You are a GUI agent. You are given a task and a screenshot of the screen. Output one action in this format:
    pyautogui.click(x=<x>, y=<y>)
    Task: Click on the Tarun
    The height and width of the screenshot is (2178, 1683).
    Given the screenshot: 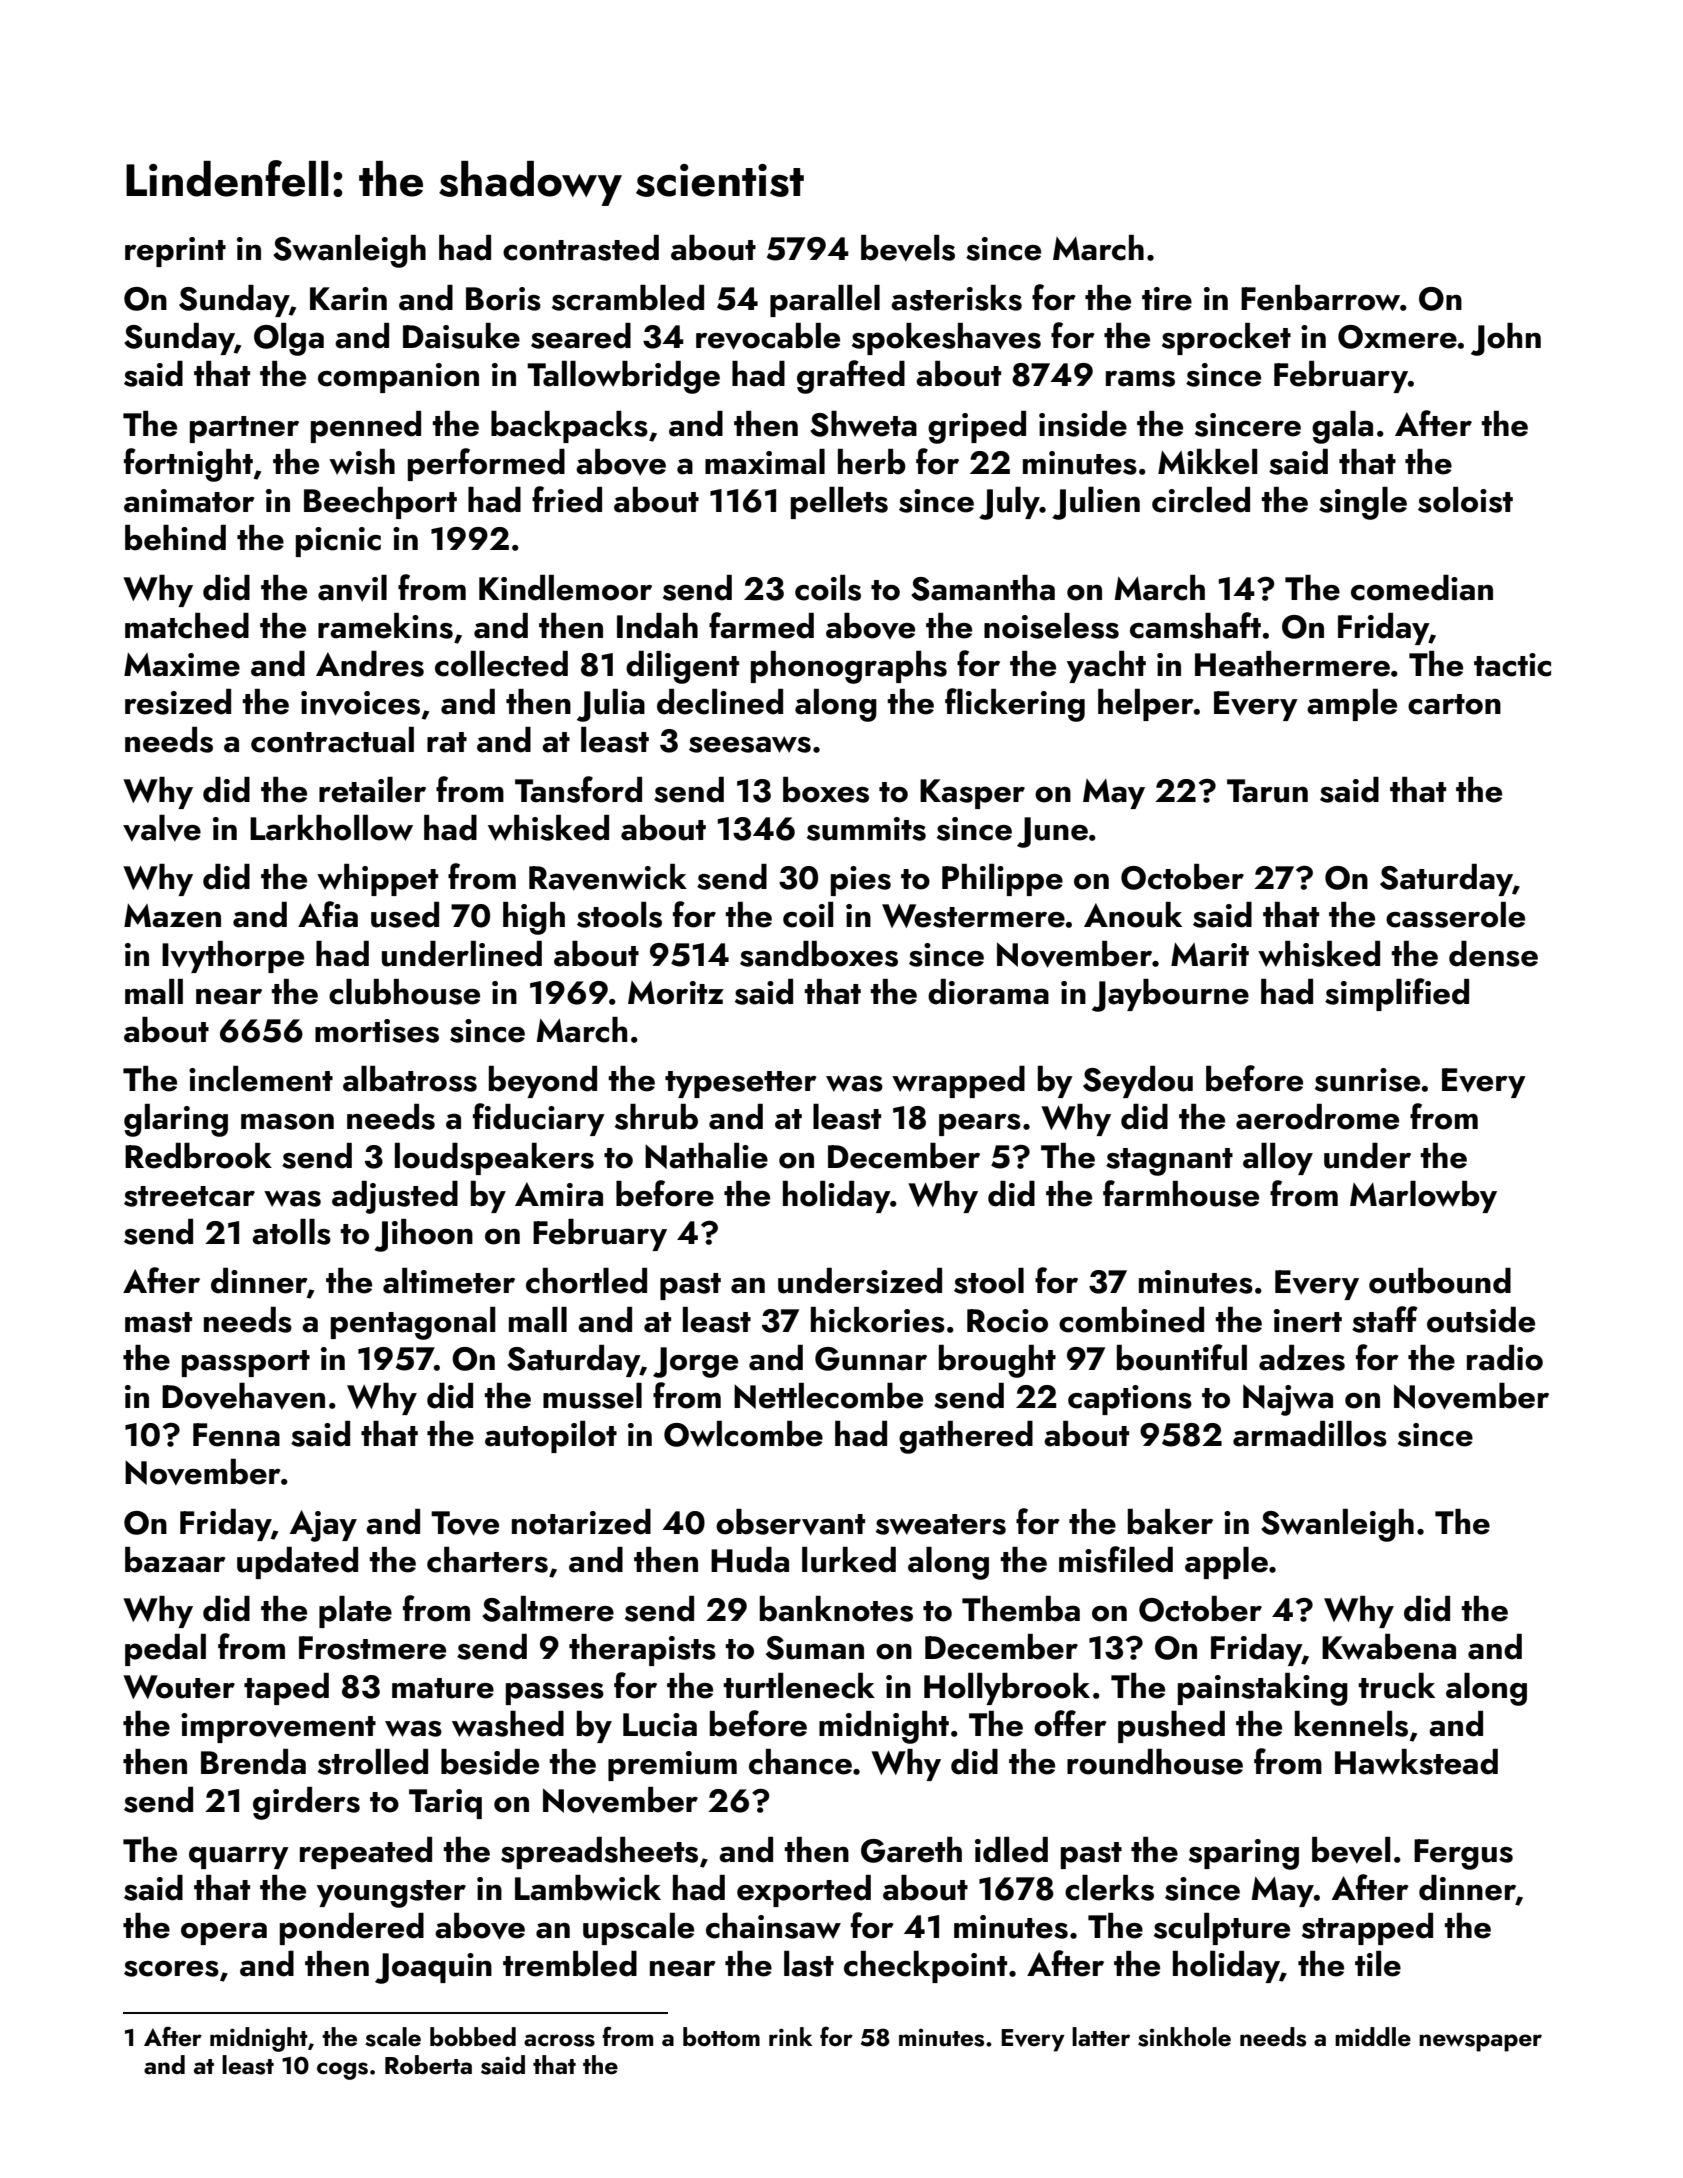 What is the action you would take?
    pyautogui.click(x=1267, y=791)
